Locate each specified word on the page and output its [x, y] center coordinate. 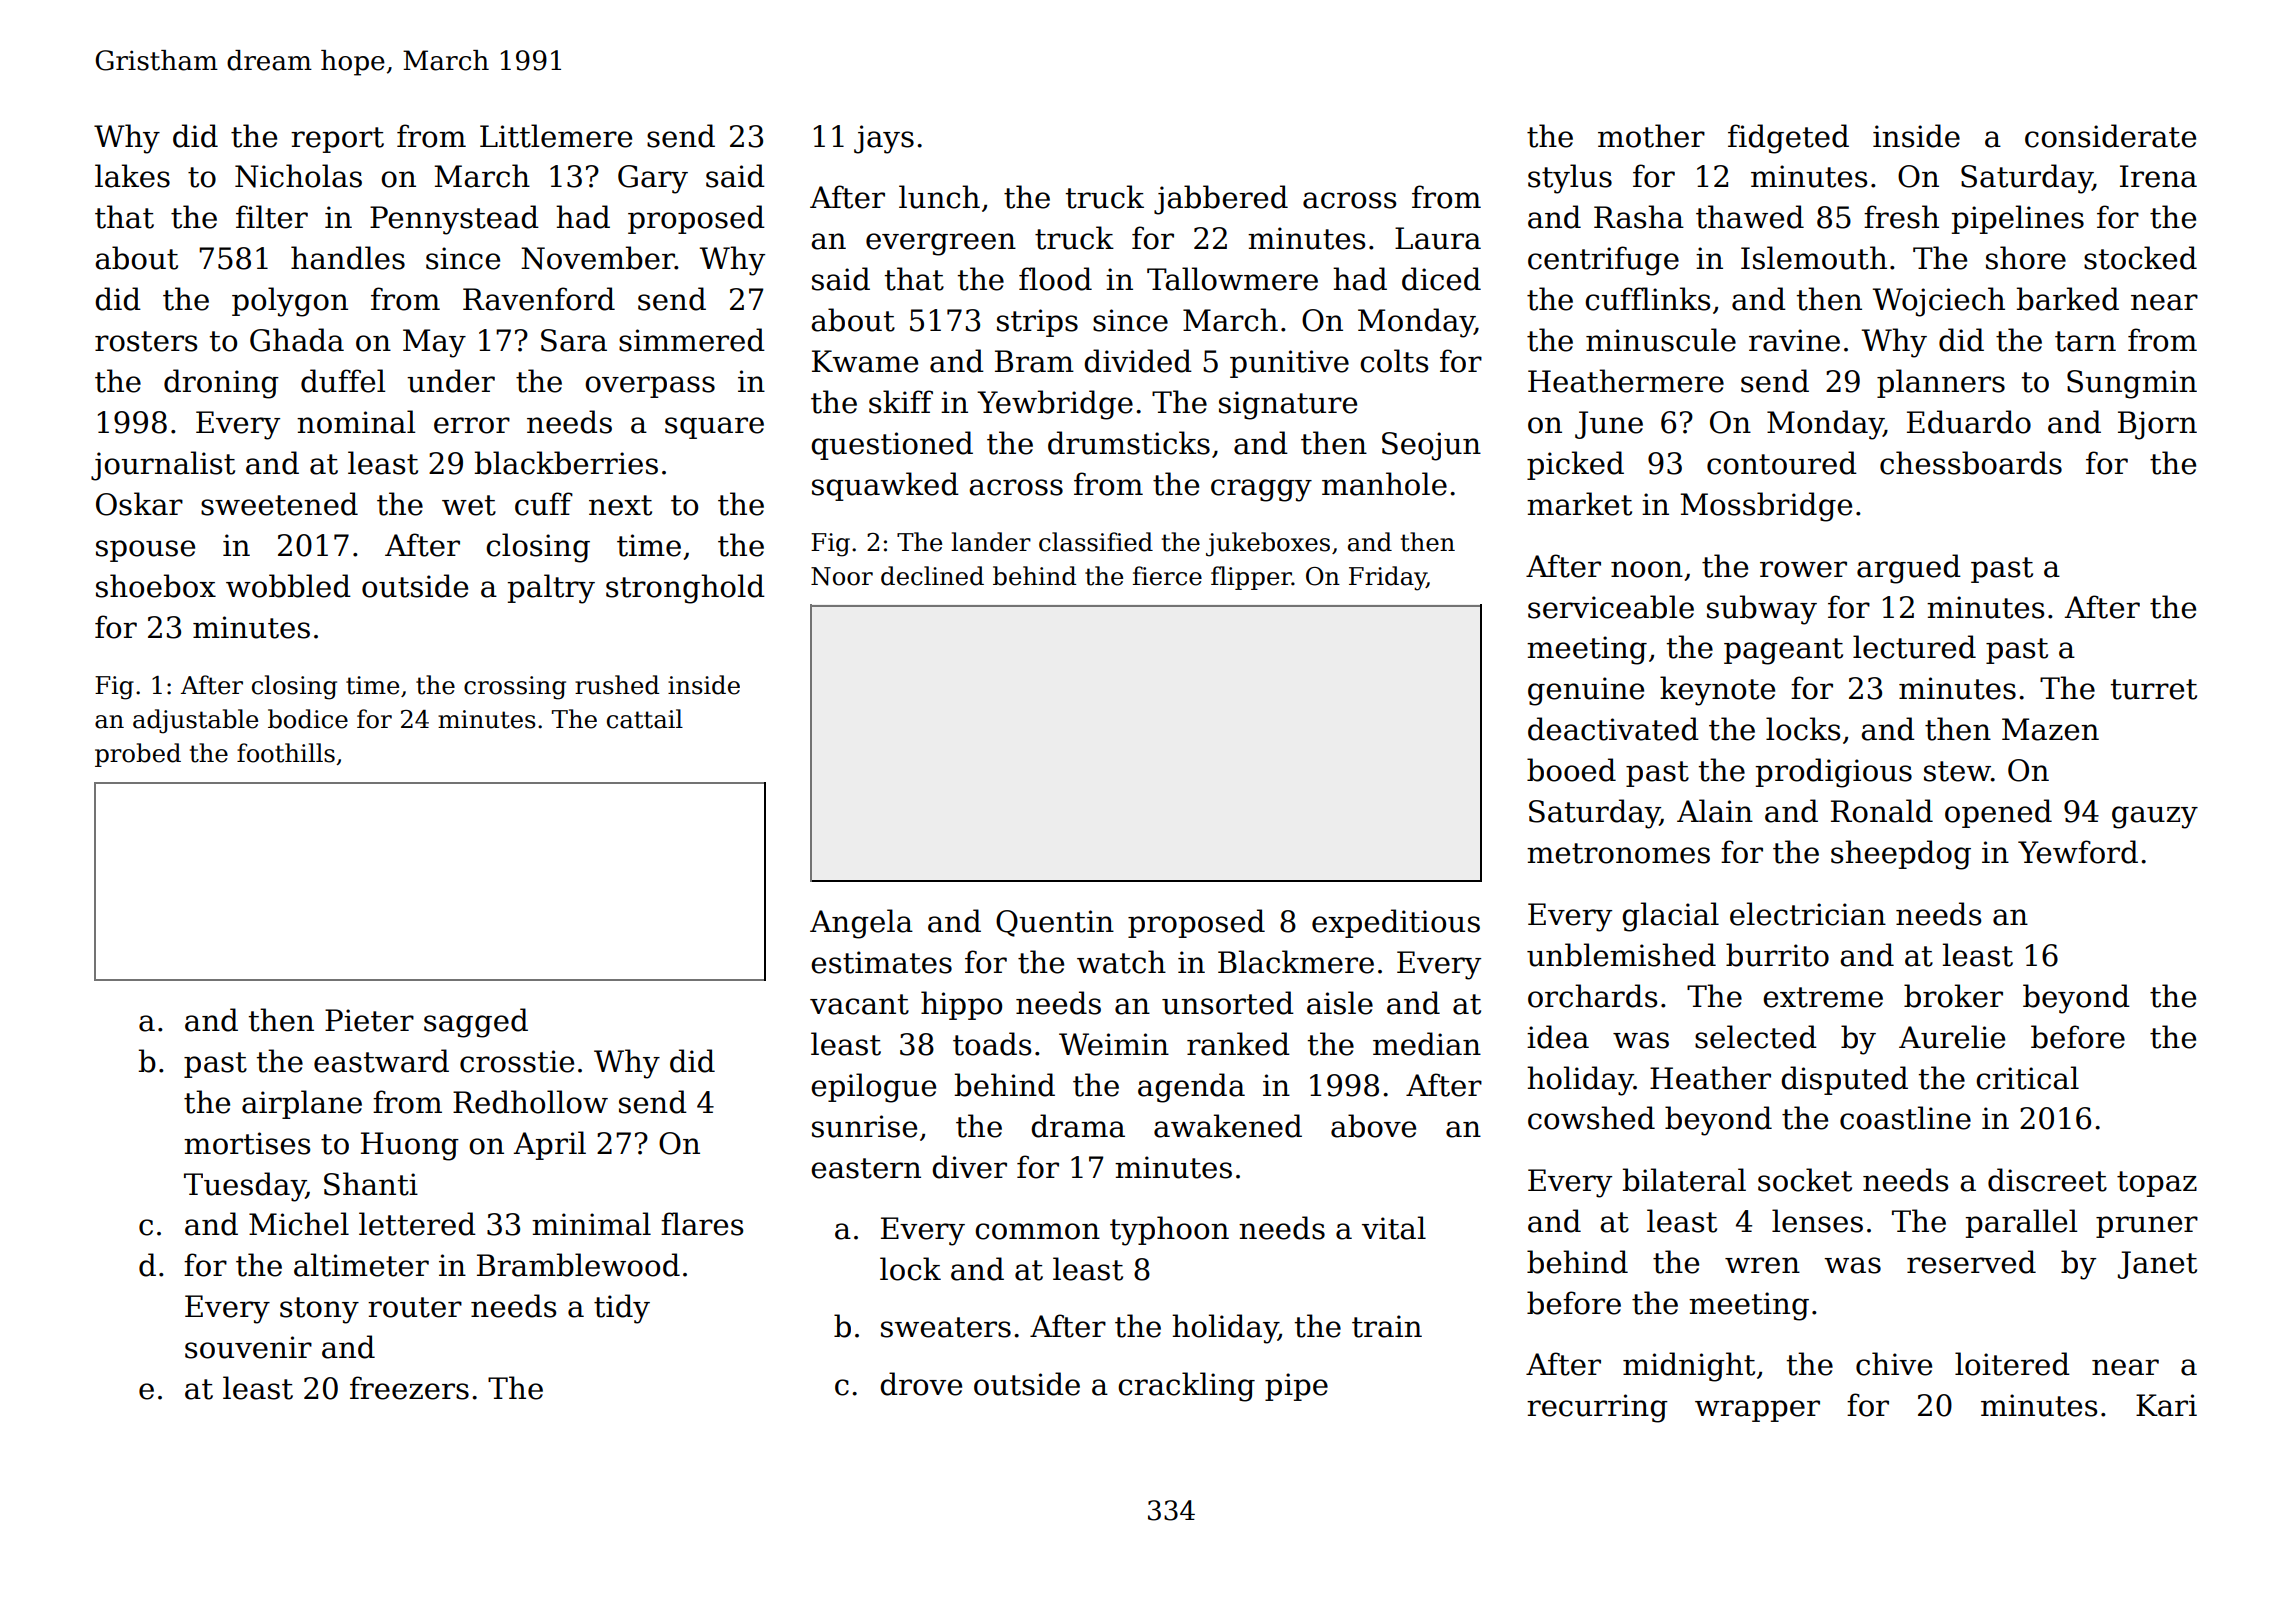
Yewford [2078, 852]
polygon [290, 302]
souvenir [248, 1347]
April [549, 1145]
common [1037, 1231]
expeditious [1396, 923]
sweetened [279, 504]
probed [138, 755]
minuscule [1661, 340]
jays [884, 139]
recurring [1597, 1408]
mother [1651, 136]
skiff [901, 402]
